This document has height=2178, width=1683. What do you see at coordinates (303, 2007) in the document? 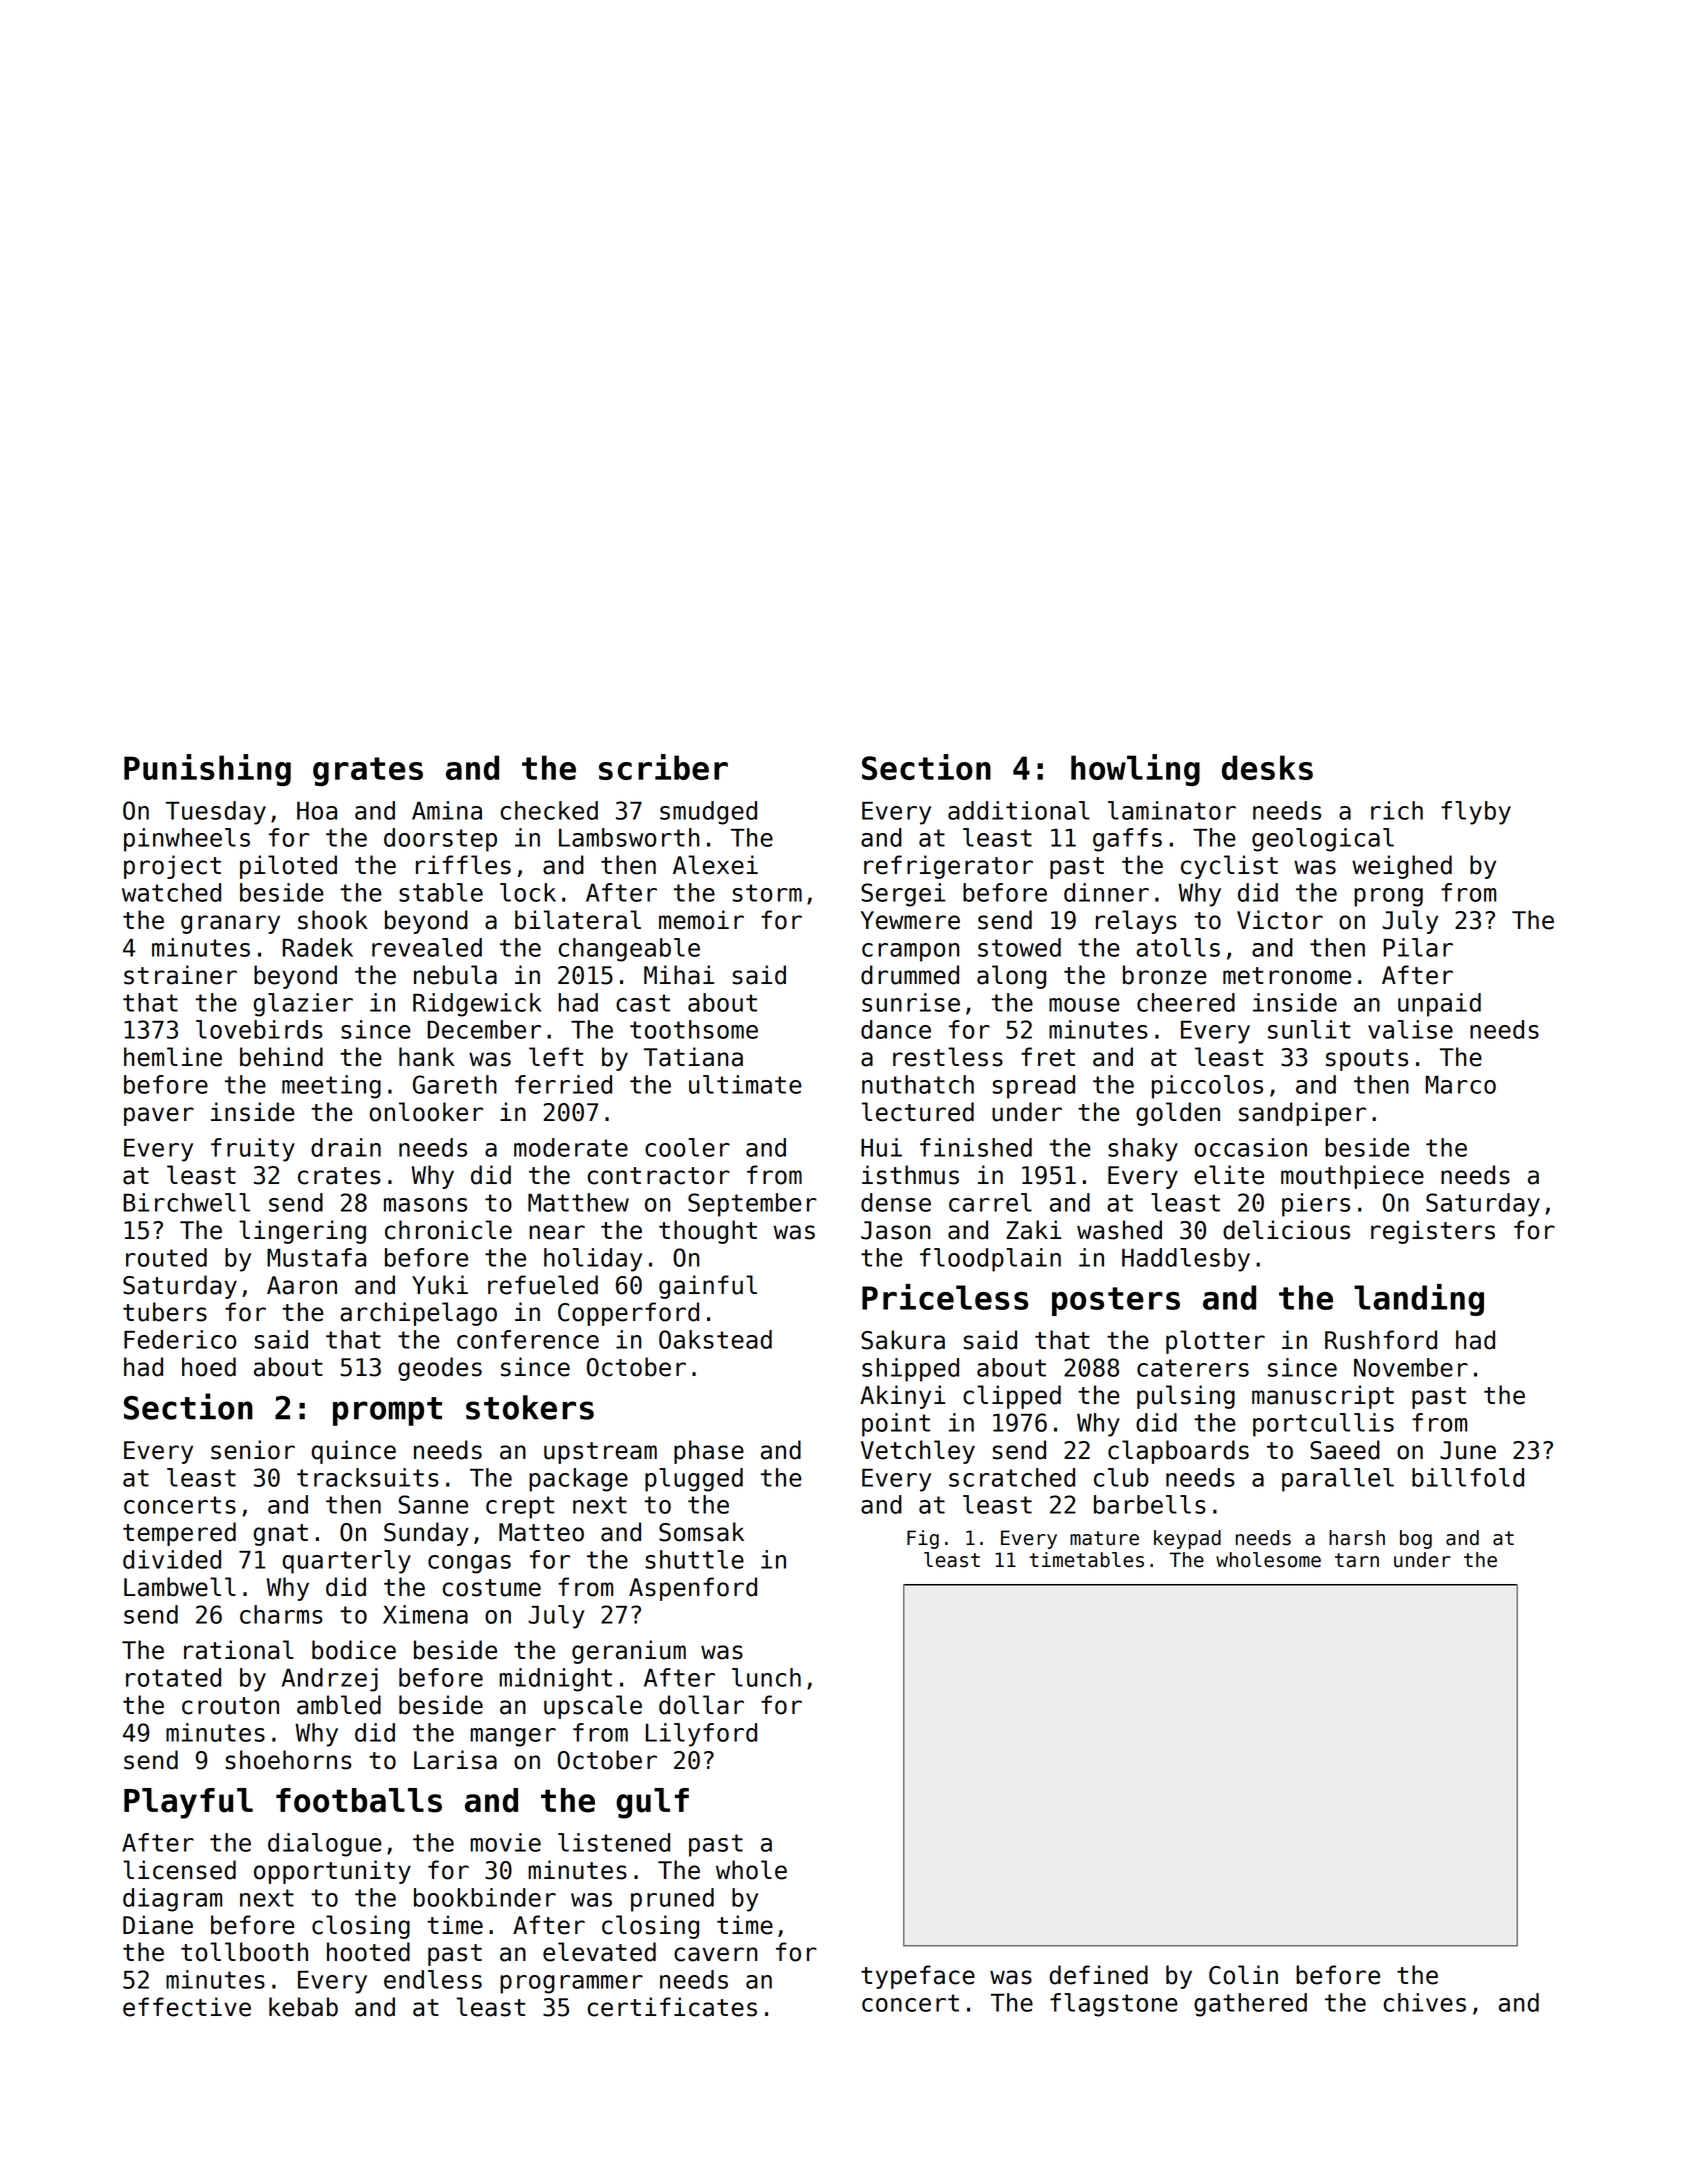
I see `kebab` at bounding box center [303, 2007].
